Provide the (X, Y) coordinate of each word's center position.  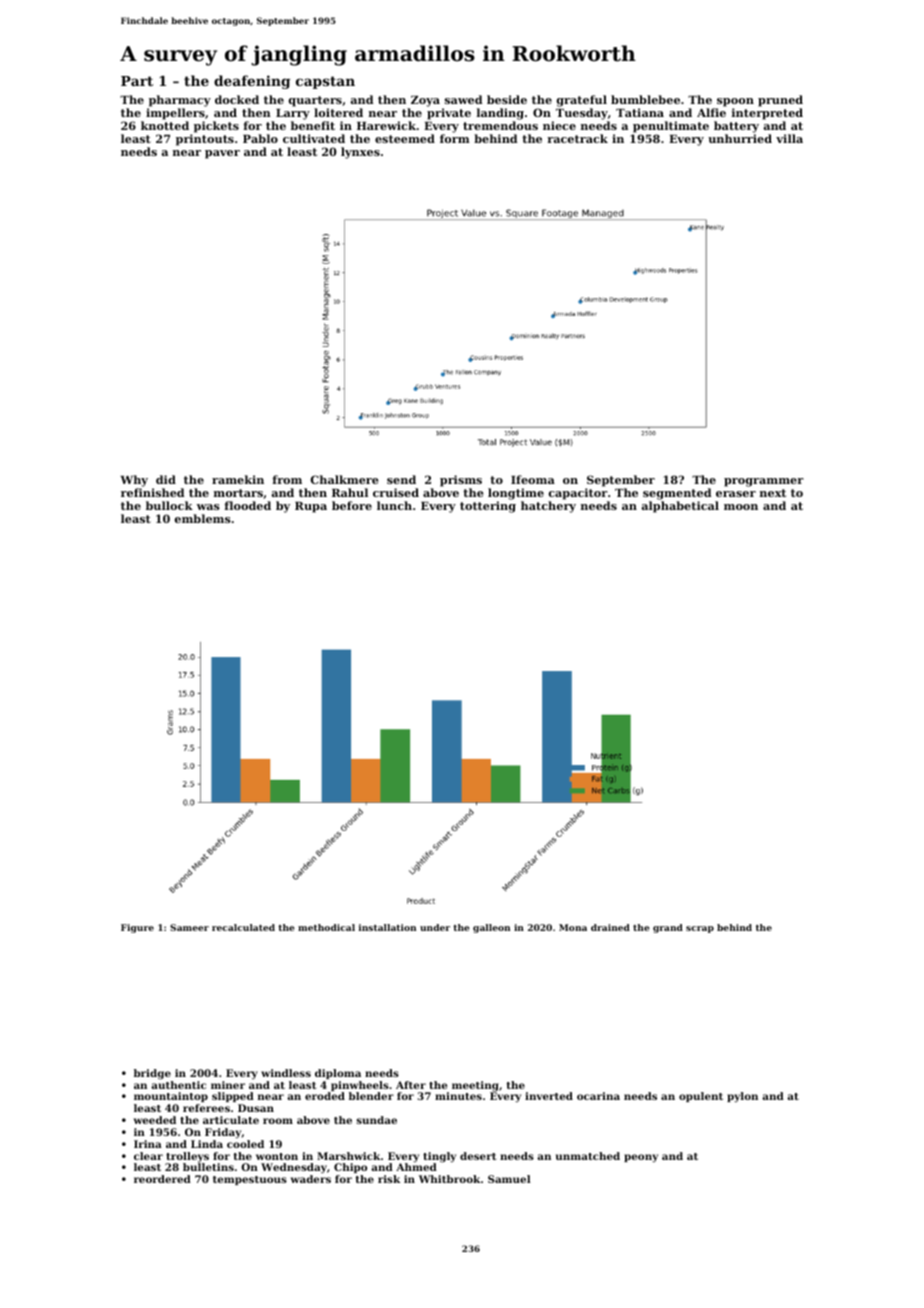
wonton (277, 1156)
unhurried (740, 138)
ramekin (238, 479)
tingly (439, 1157)
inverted (549, 1096)
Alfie (711, 112)
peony (641, 1158)
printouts (205, 140)
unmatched (588, 1156)
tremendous (500, 125)
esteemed (405, 138)
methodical (326, 927)
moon (741, 507)
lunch (394, 505)
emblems (203, 518)
